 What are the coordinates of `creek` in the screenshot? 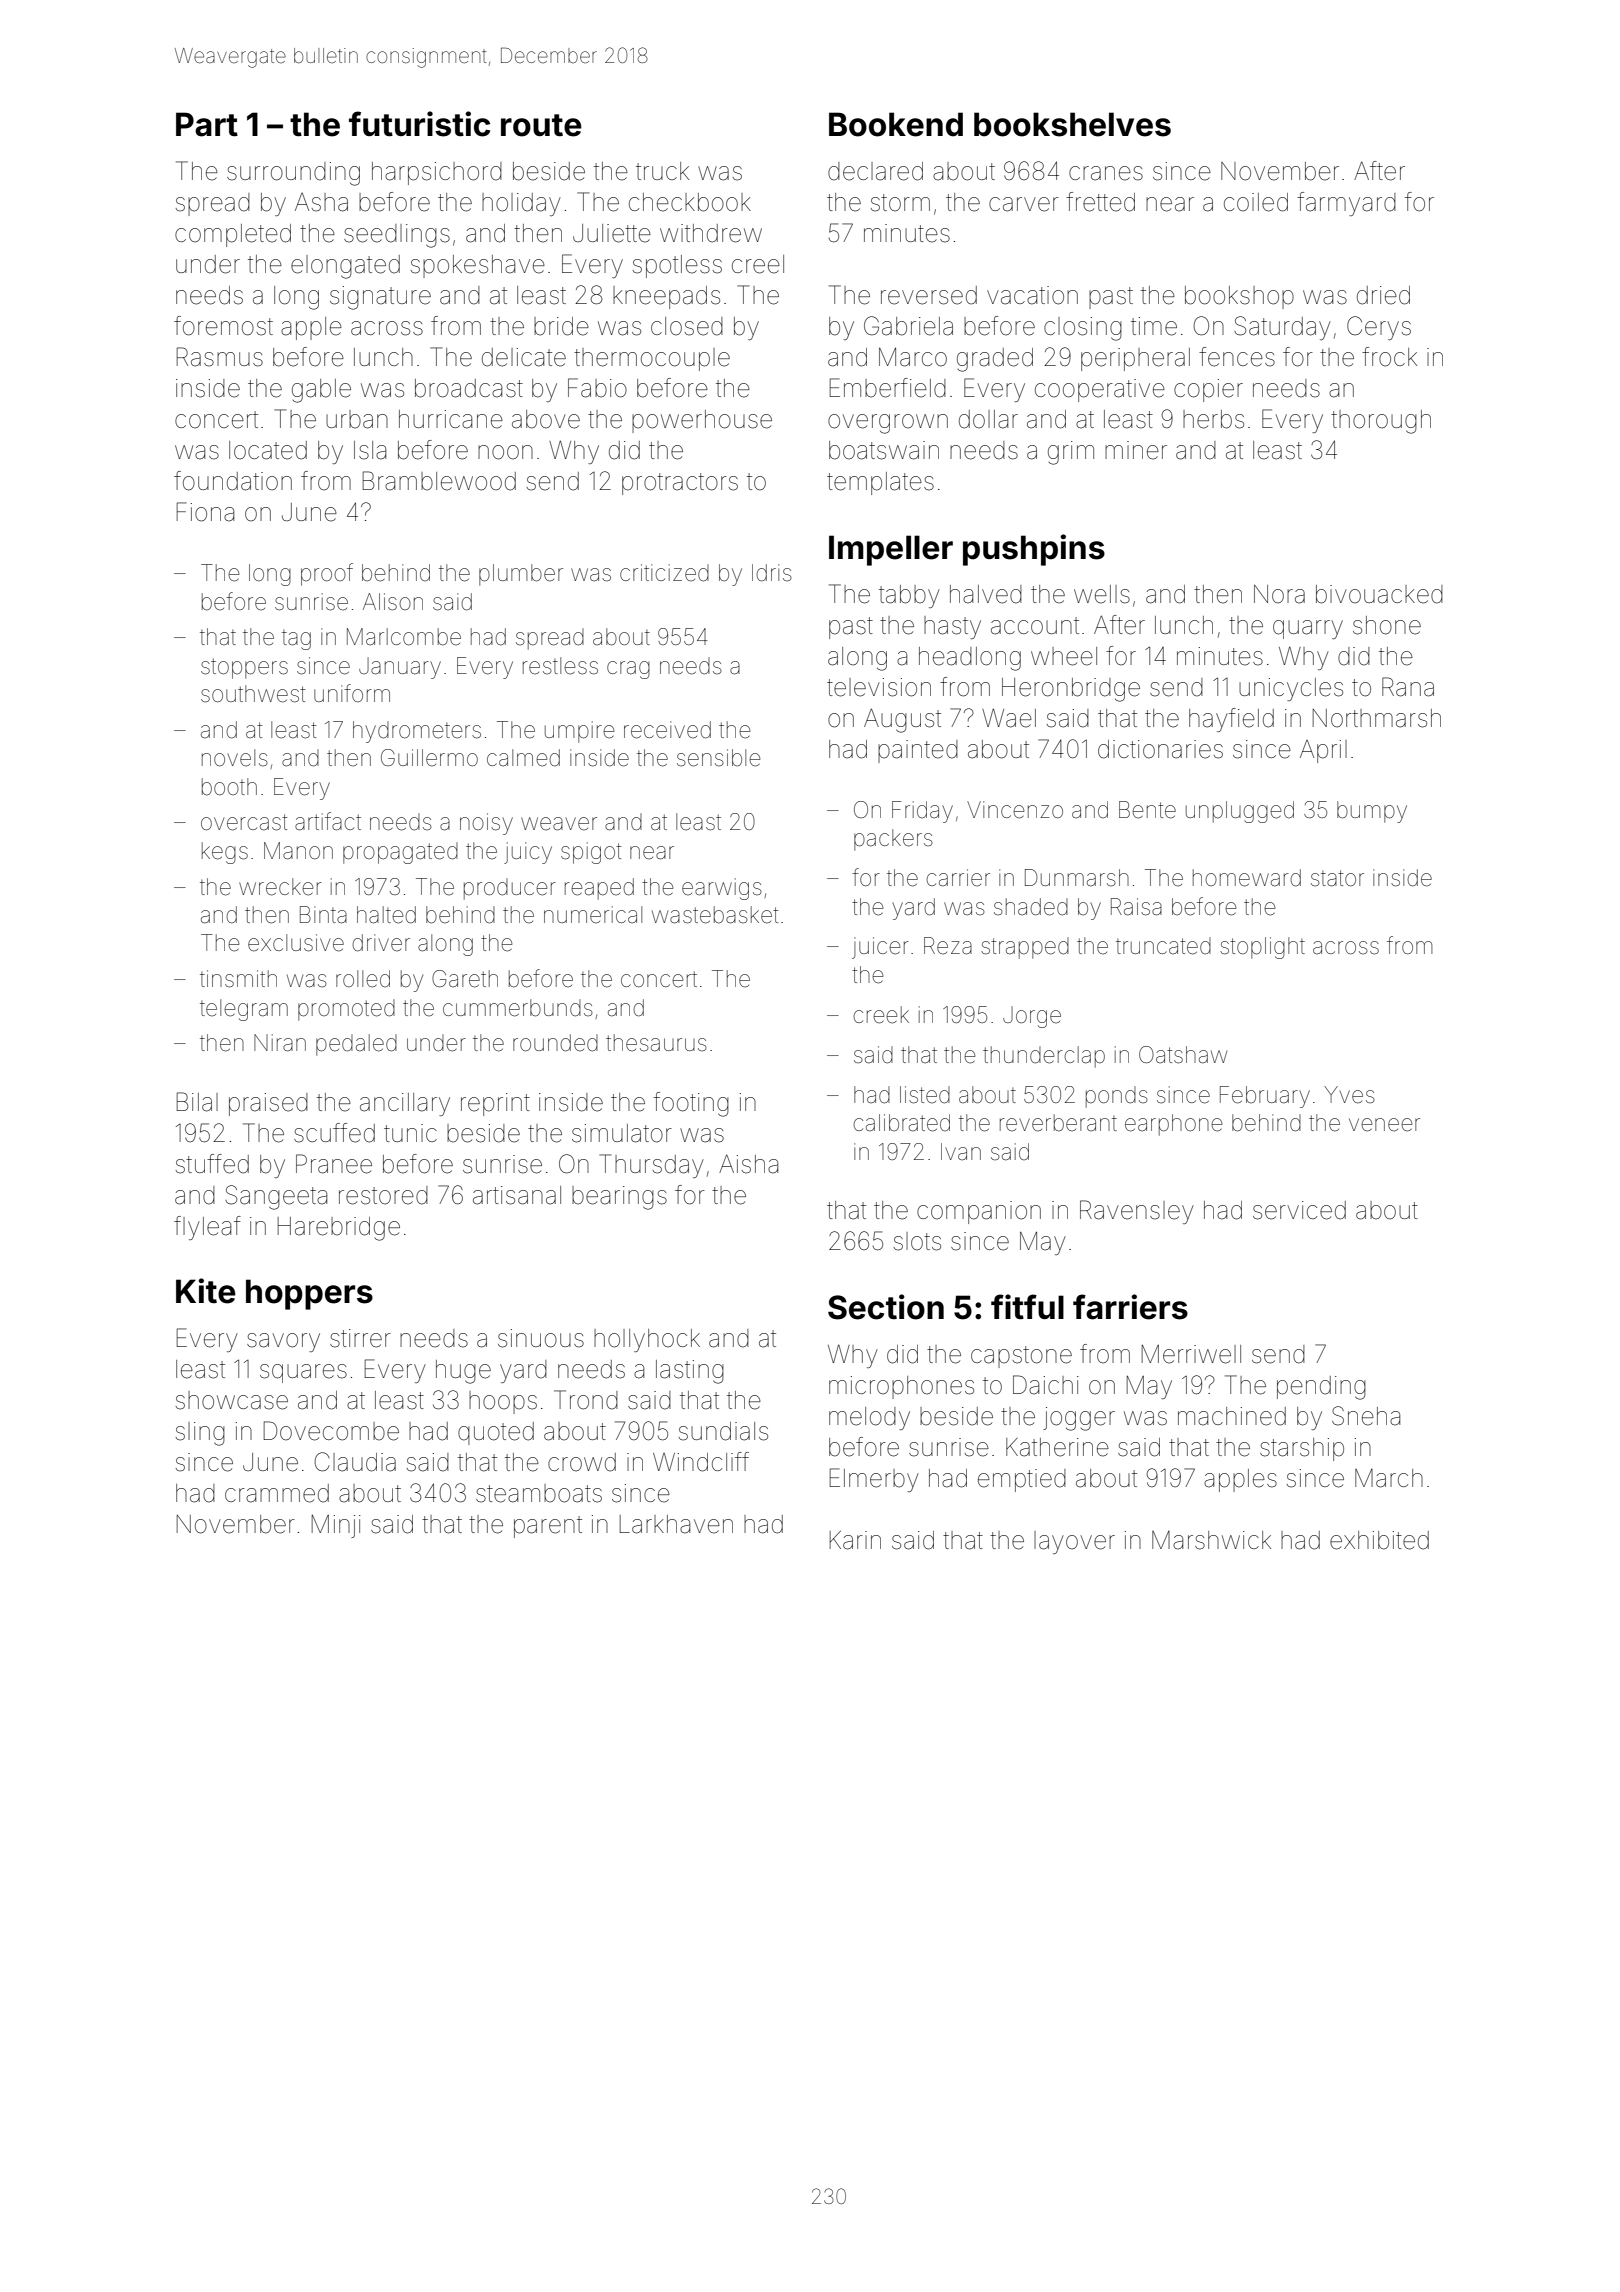 It's located at (881, 1015).
